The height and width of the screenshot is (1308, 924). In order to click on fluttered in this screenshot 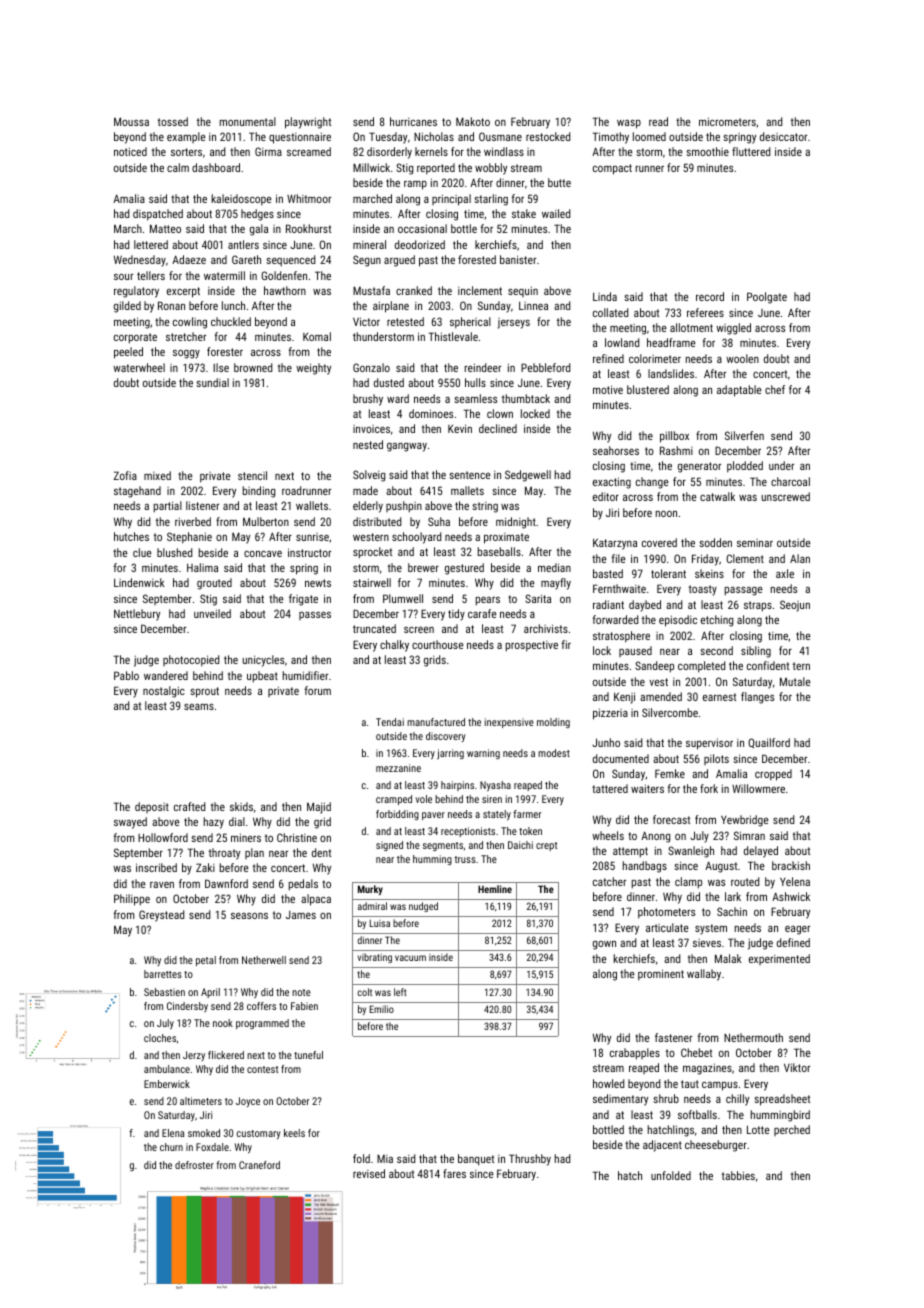, I will do `click(751, 151)`.
